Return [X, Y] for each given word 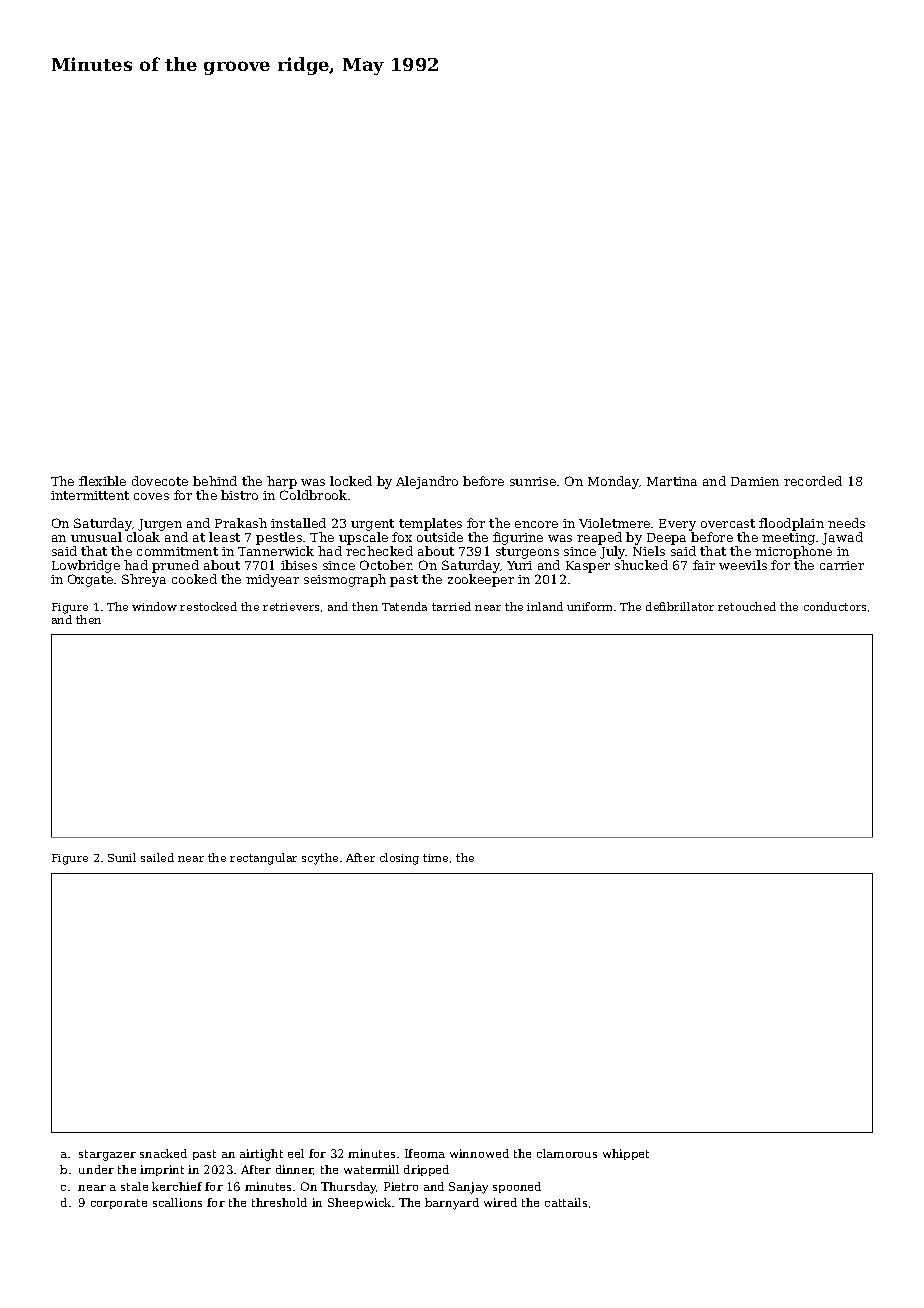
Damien [755, 481]
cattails [566, 1202]
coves [151, 496]
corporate [119, 1204]
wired [500, 1202]
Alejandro [427, 482]
